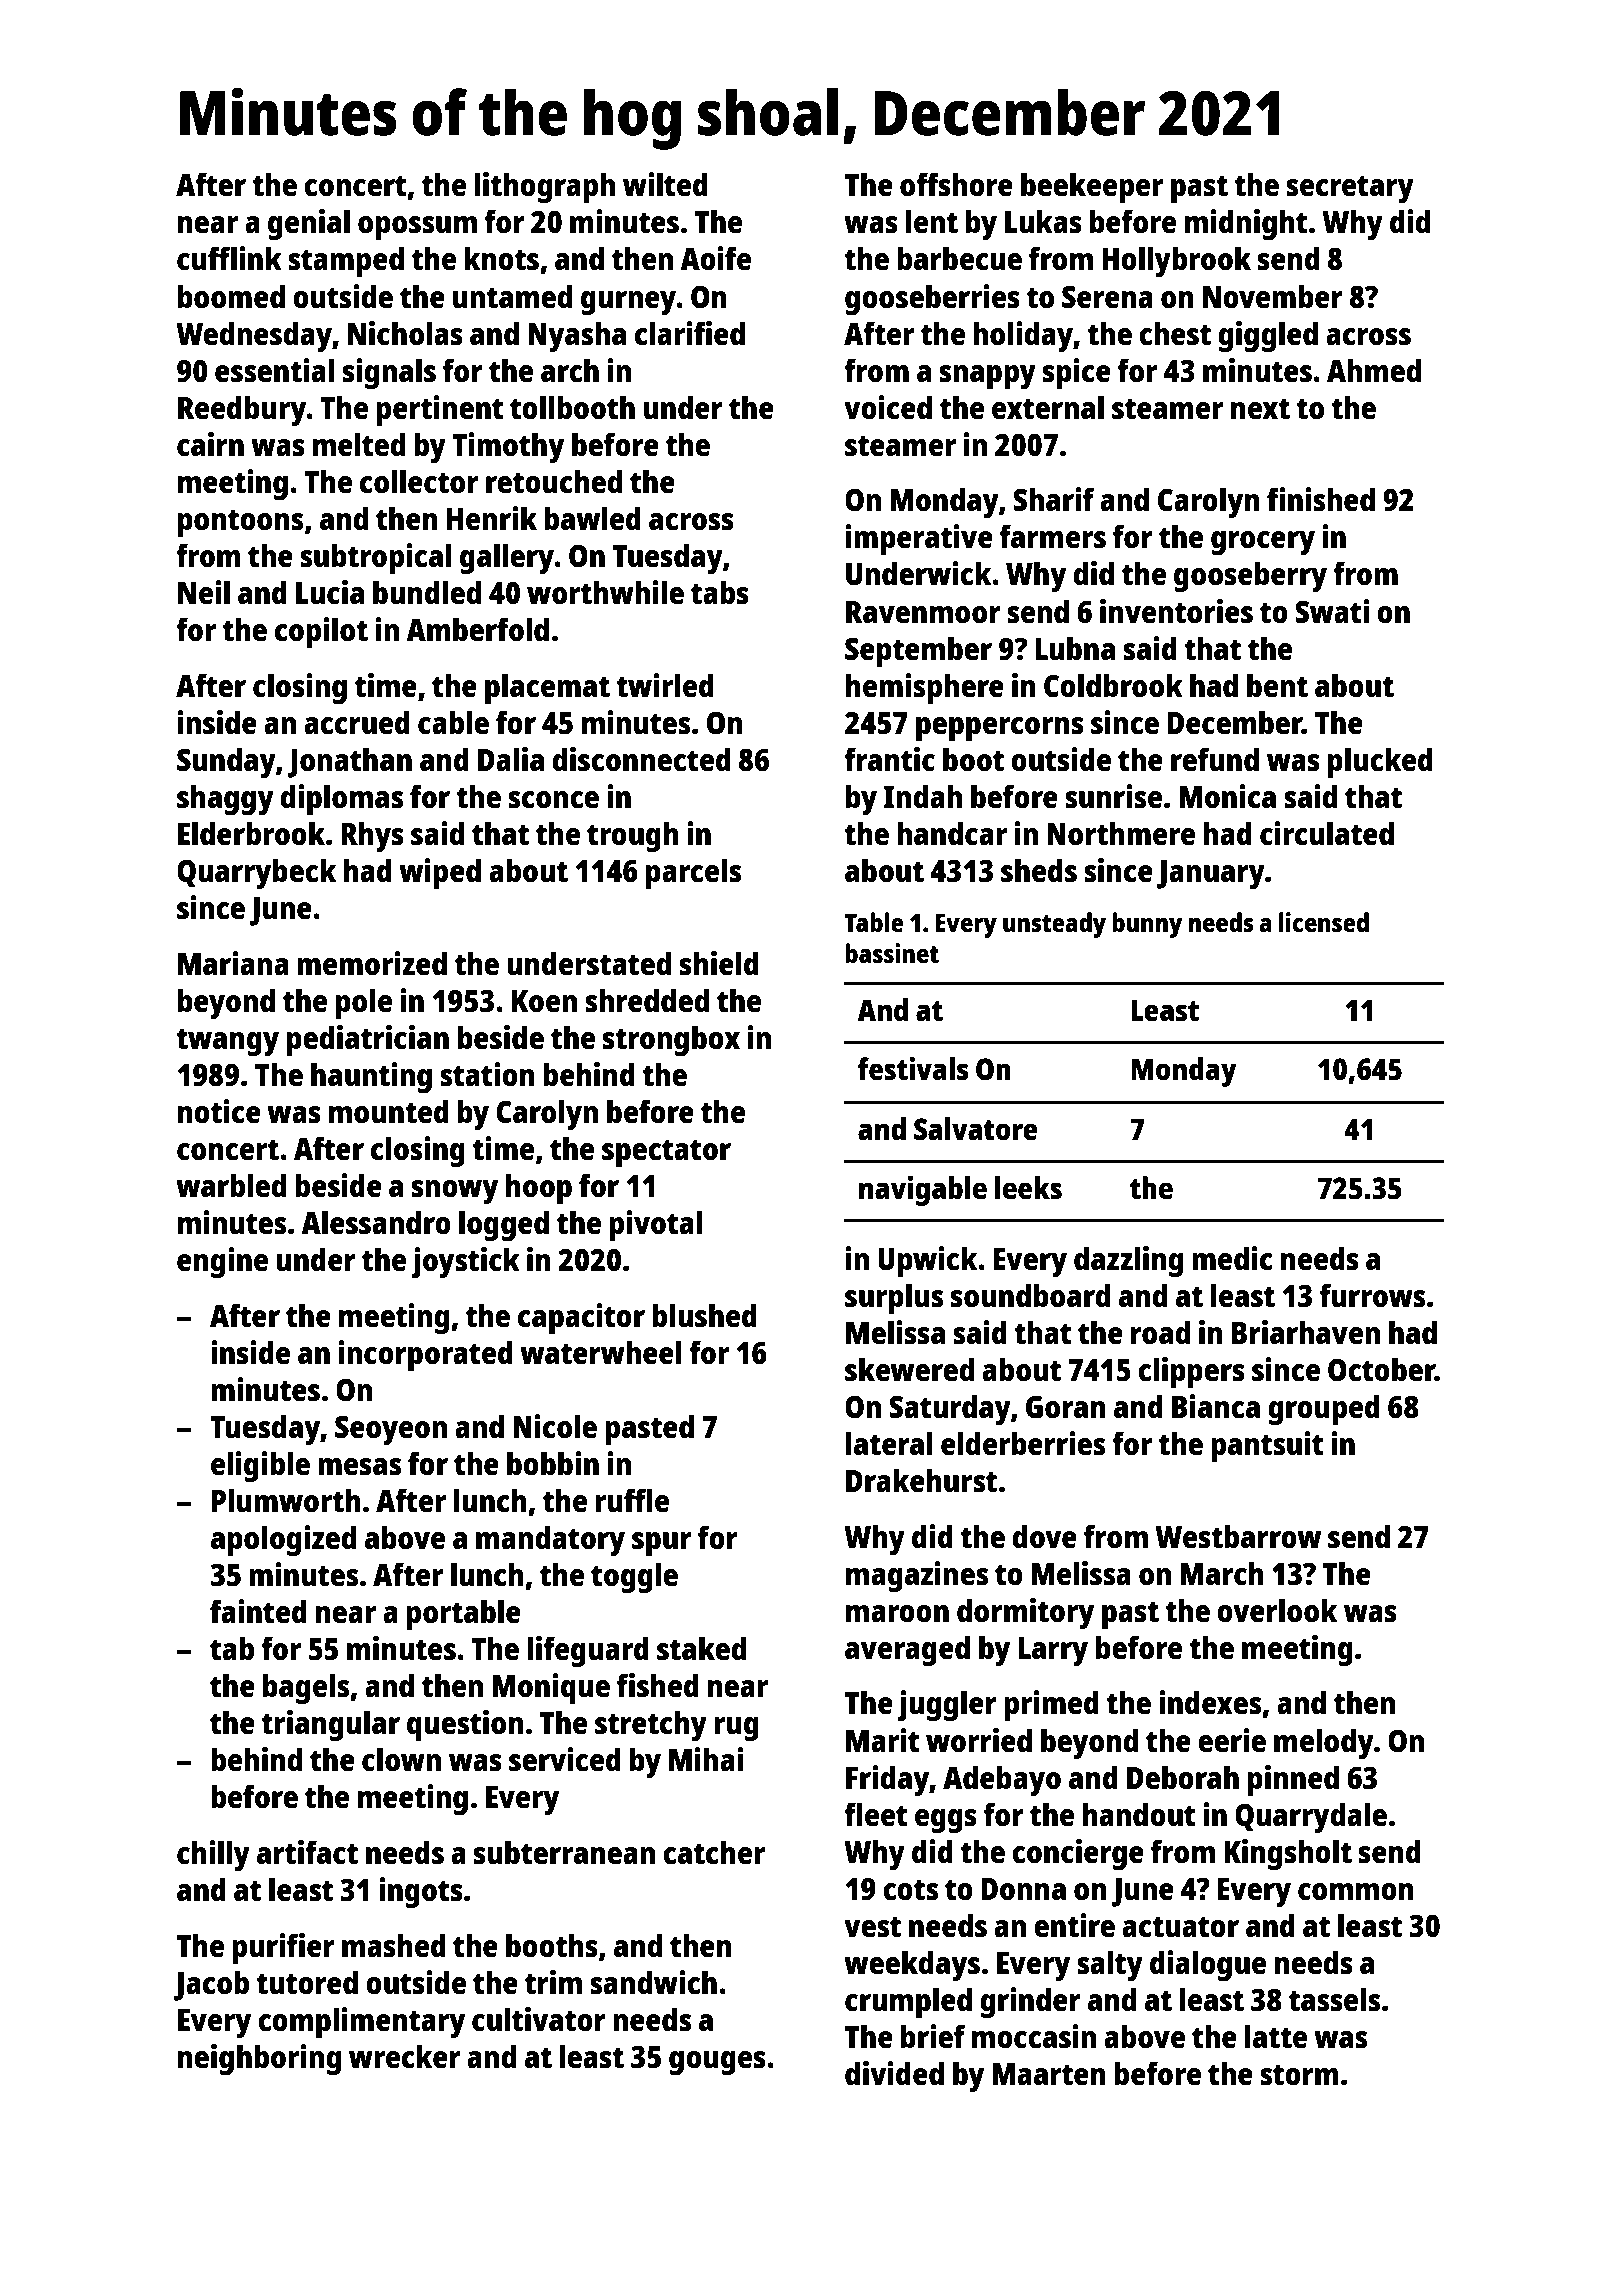 This document has width=1620, height=2292. Describe the element at coordinates (346, 261) in the document. I see `stamped` at that location.
